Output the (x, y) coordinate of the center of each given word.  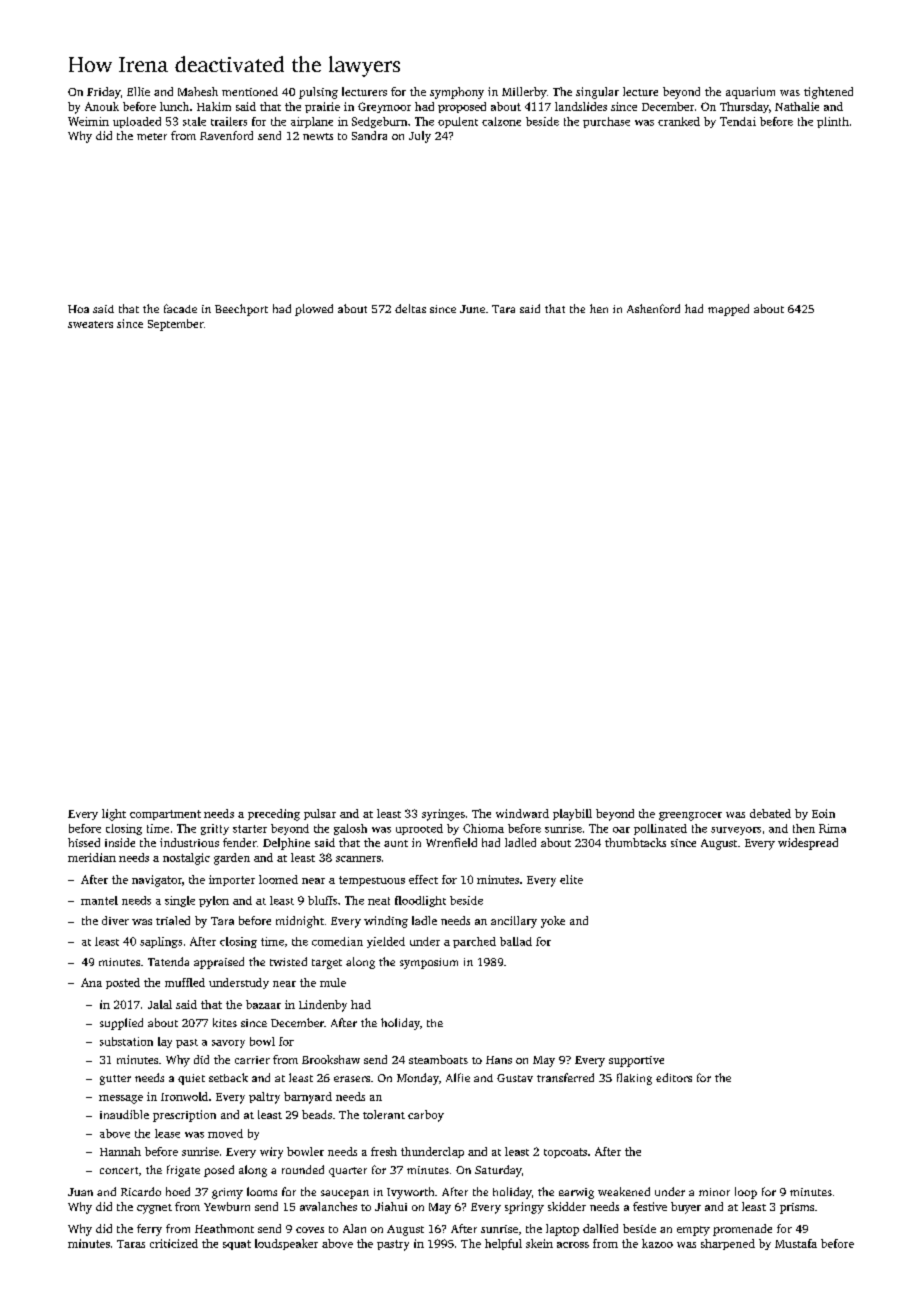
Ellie (138, 91)
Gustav (515, 1078)
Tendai (738, 121)
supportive (636, 1061)
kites (225, 1022)
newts (318, 136)
